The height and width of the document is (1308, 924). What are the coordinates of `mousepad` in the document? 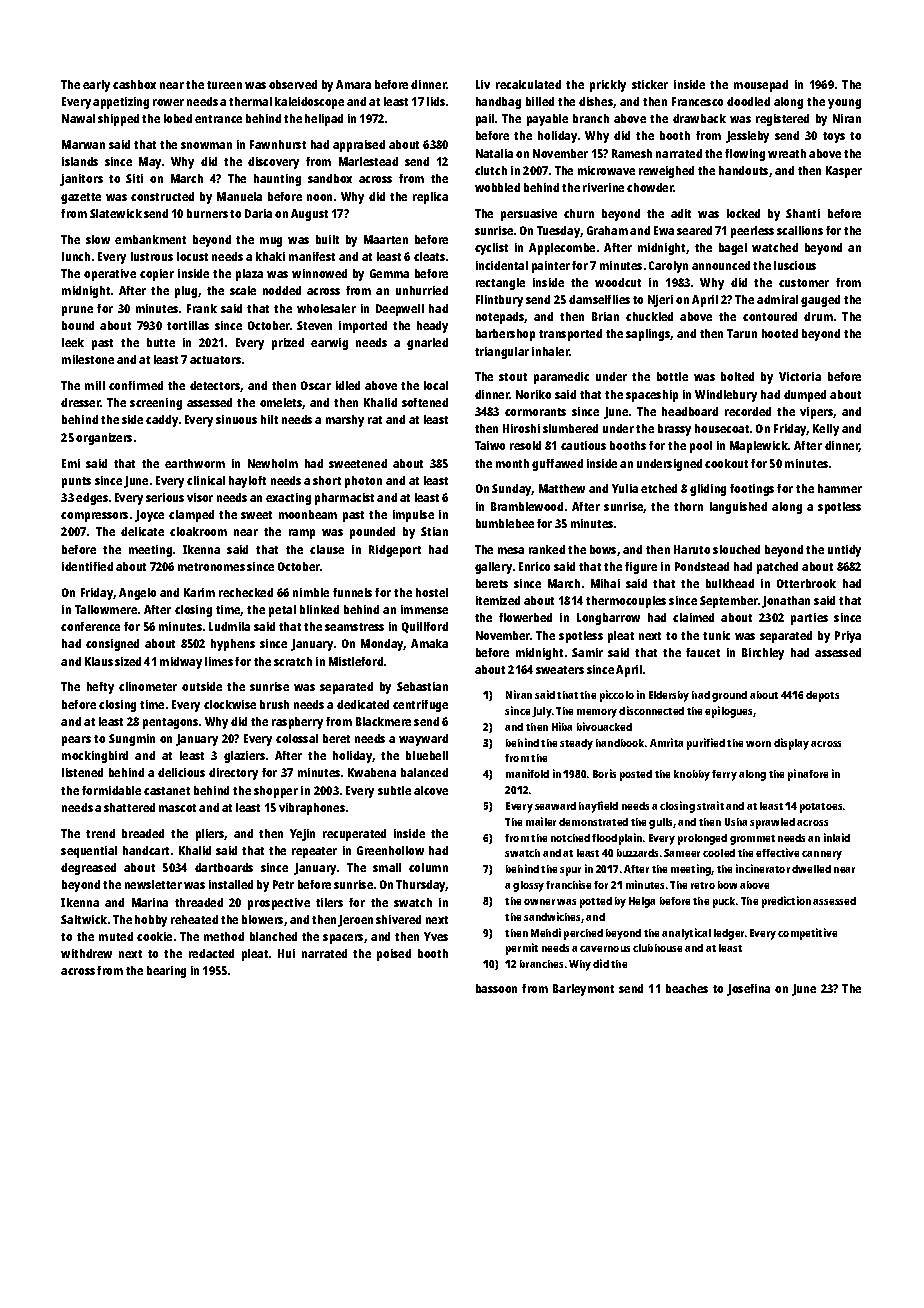 It's located at (761, 86).
